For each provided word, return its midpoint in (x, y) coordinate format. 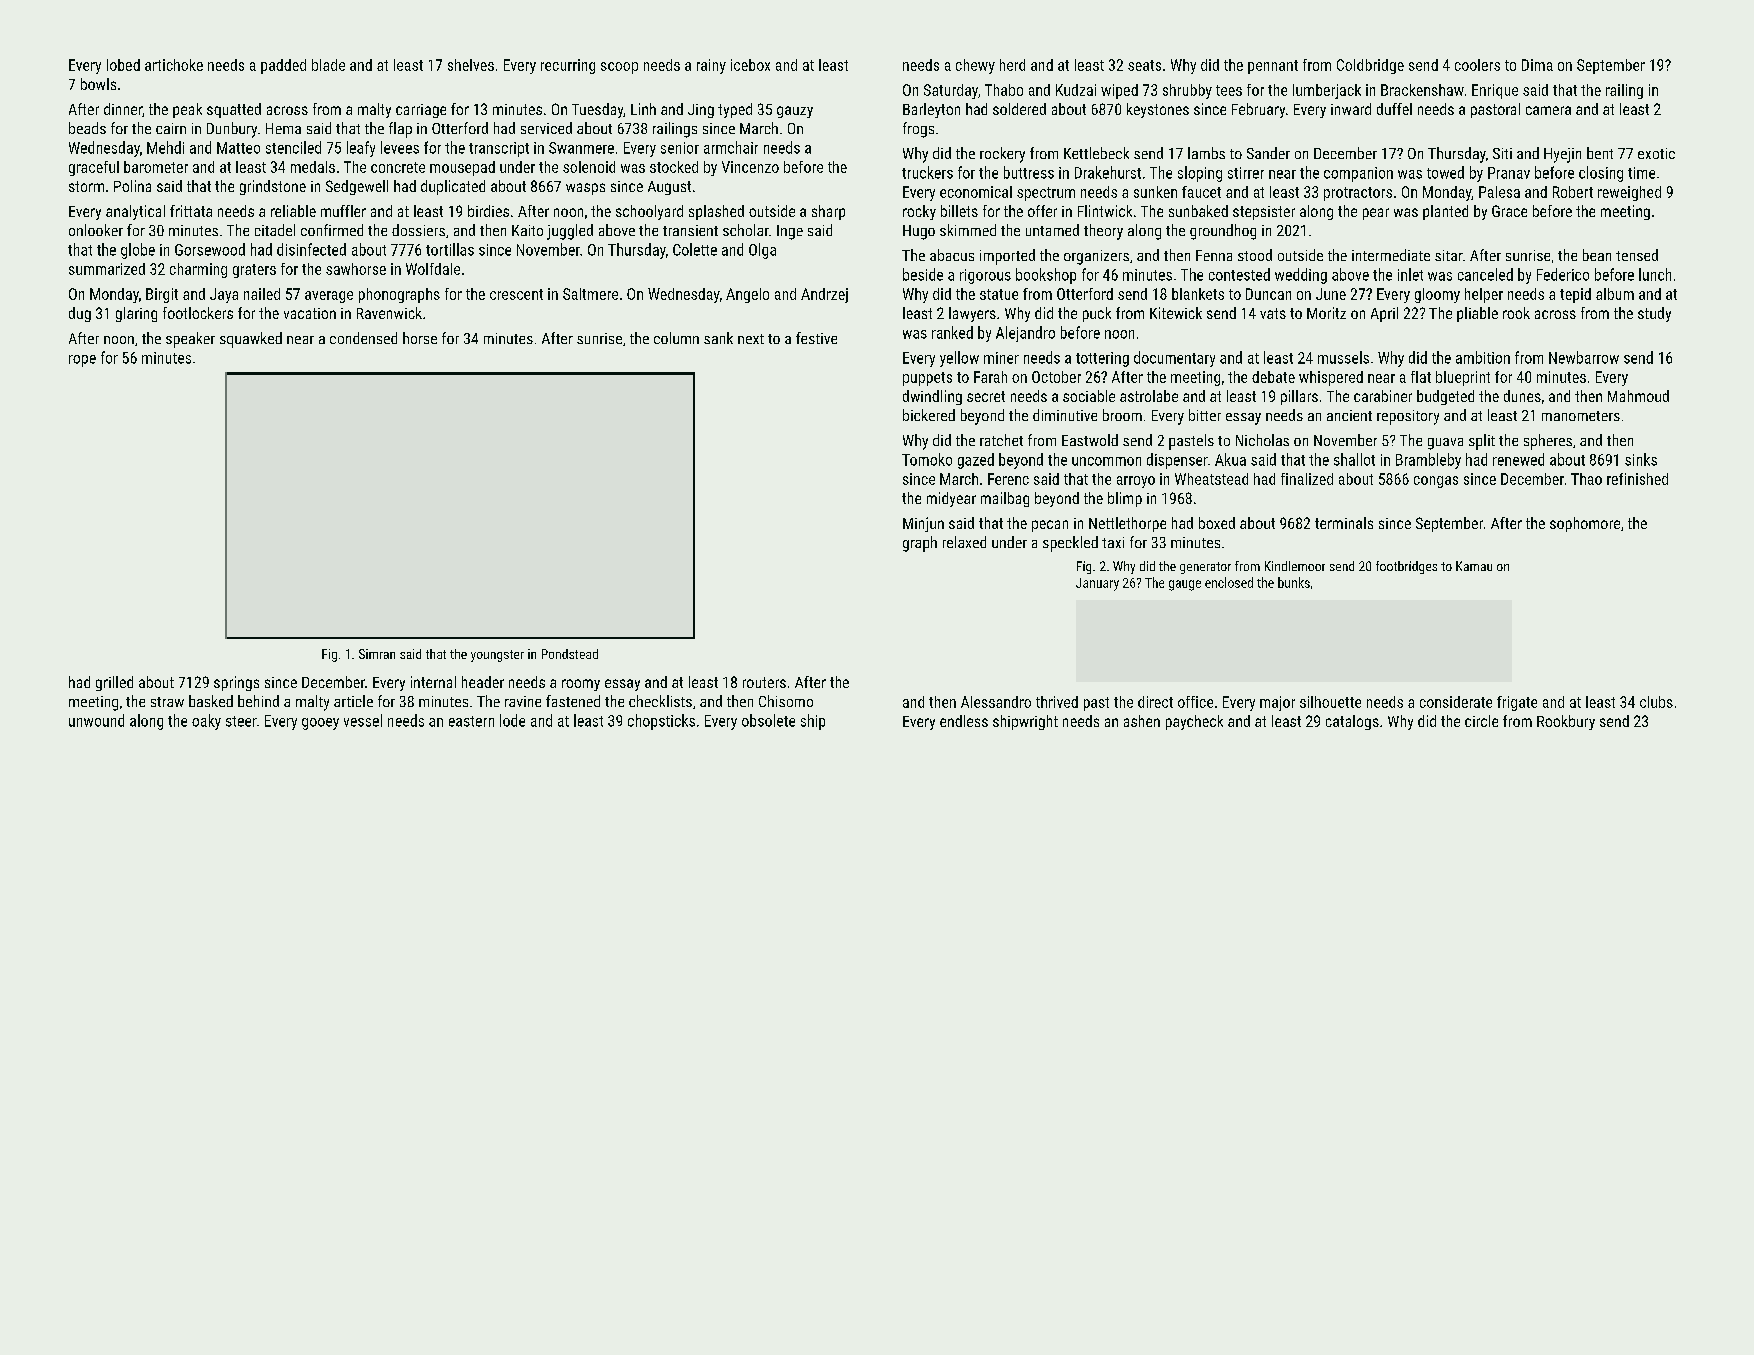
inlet (1410, 274)
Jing (701, 111)
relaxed (964, 542)
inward (1351, 109)
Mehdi (165, 147)
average (329, 297)
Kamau (1474, 566)
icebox (750, 65)
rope (82, 361)
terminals (1344, 523)
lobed (123, 65)
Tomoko (927, 459)
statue (999, 294)
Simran (377, 654)
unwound (96, 720)
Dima (1537, 65)
